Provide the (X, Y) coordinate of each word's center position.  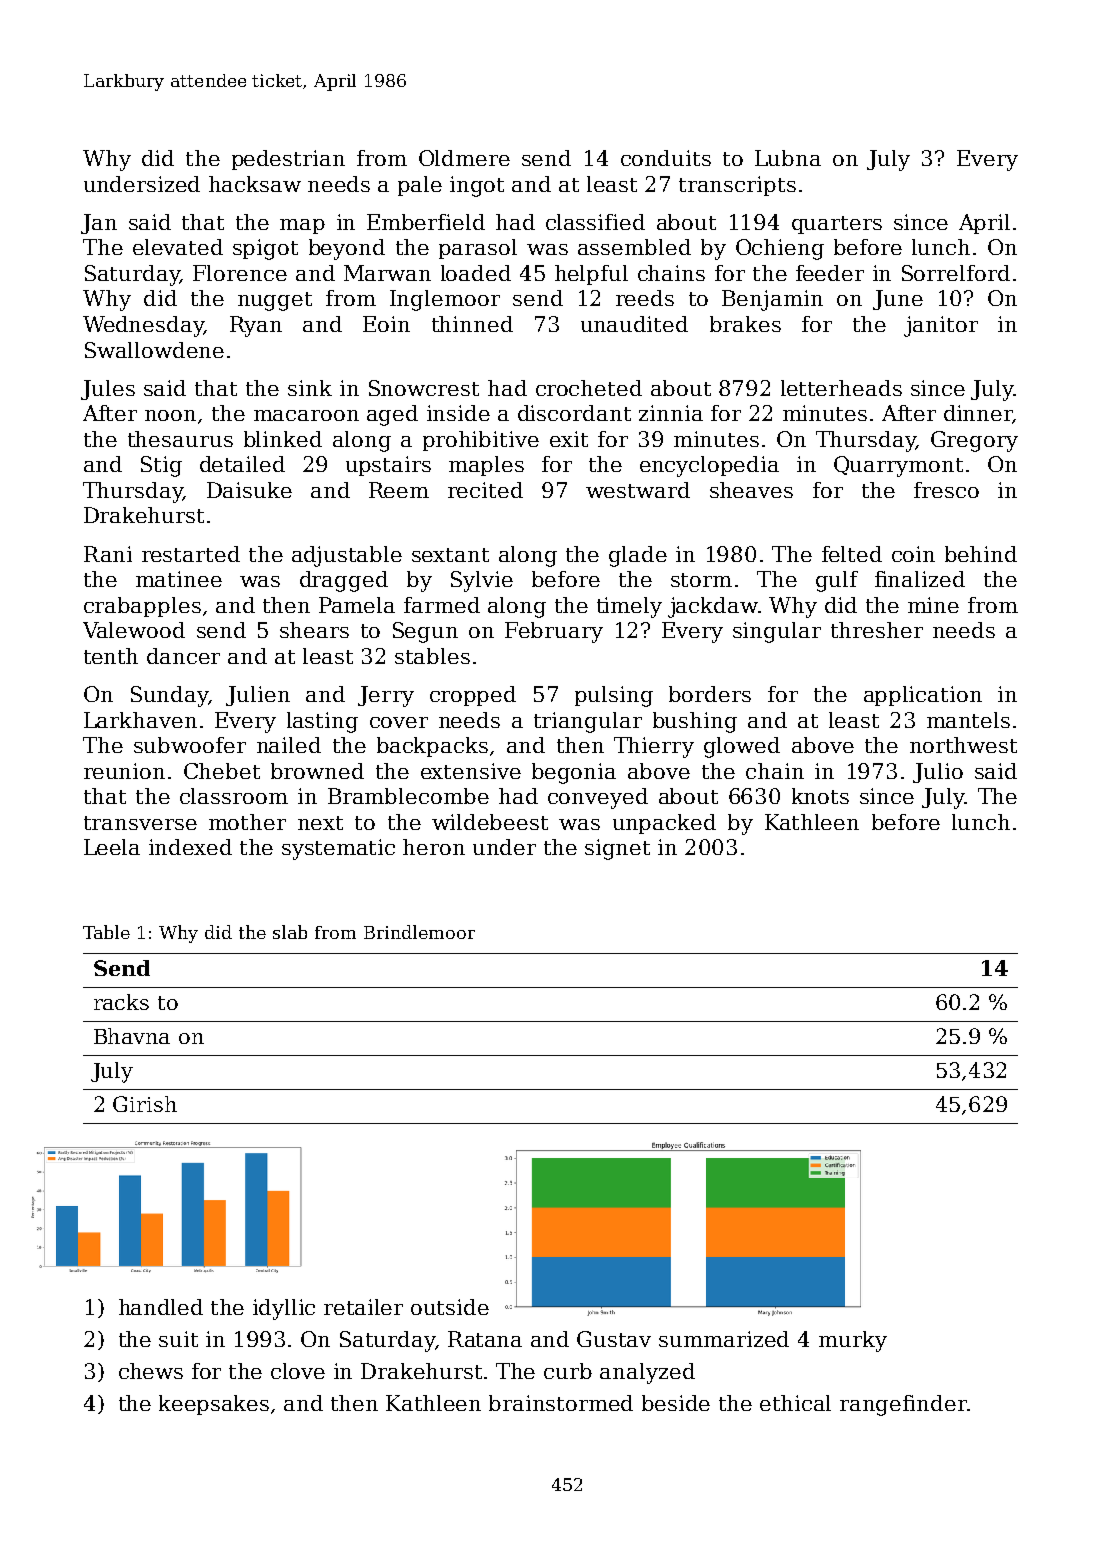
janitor (941, 326)
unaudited (634, 324)
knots (820, 796)
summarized (724, 1339)
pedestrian (288, 160)
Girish (145, 1104)
